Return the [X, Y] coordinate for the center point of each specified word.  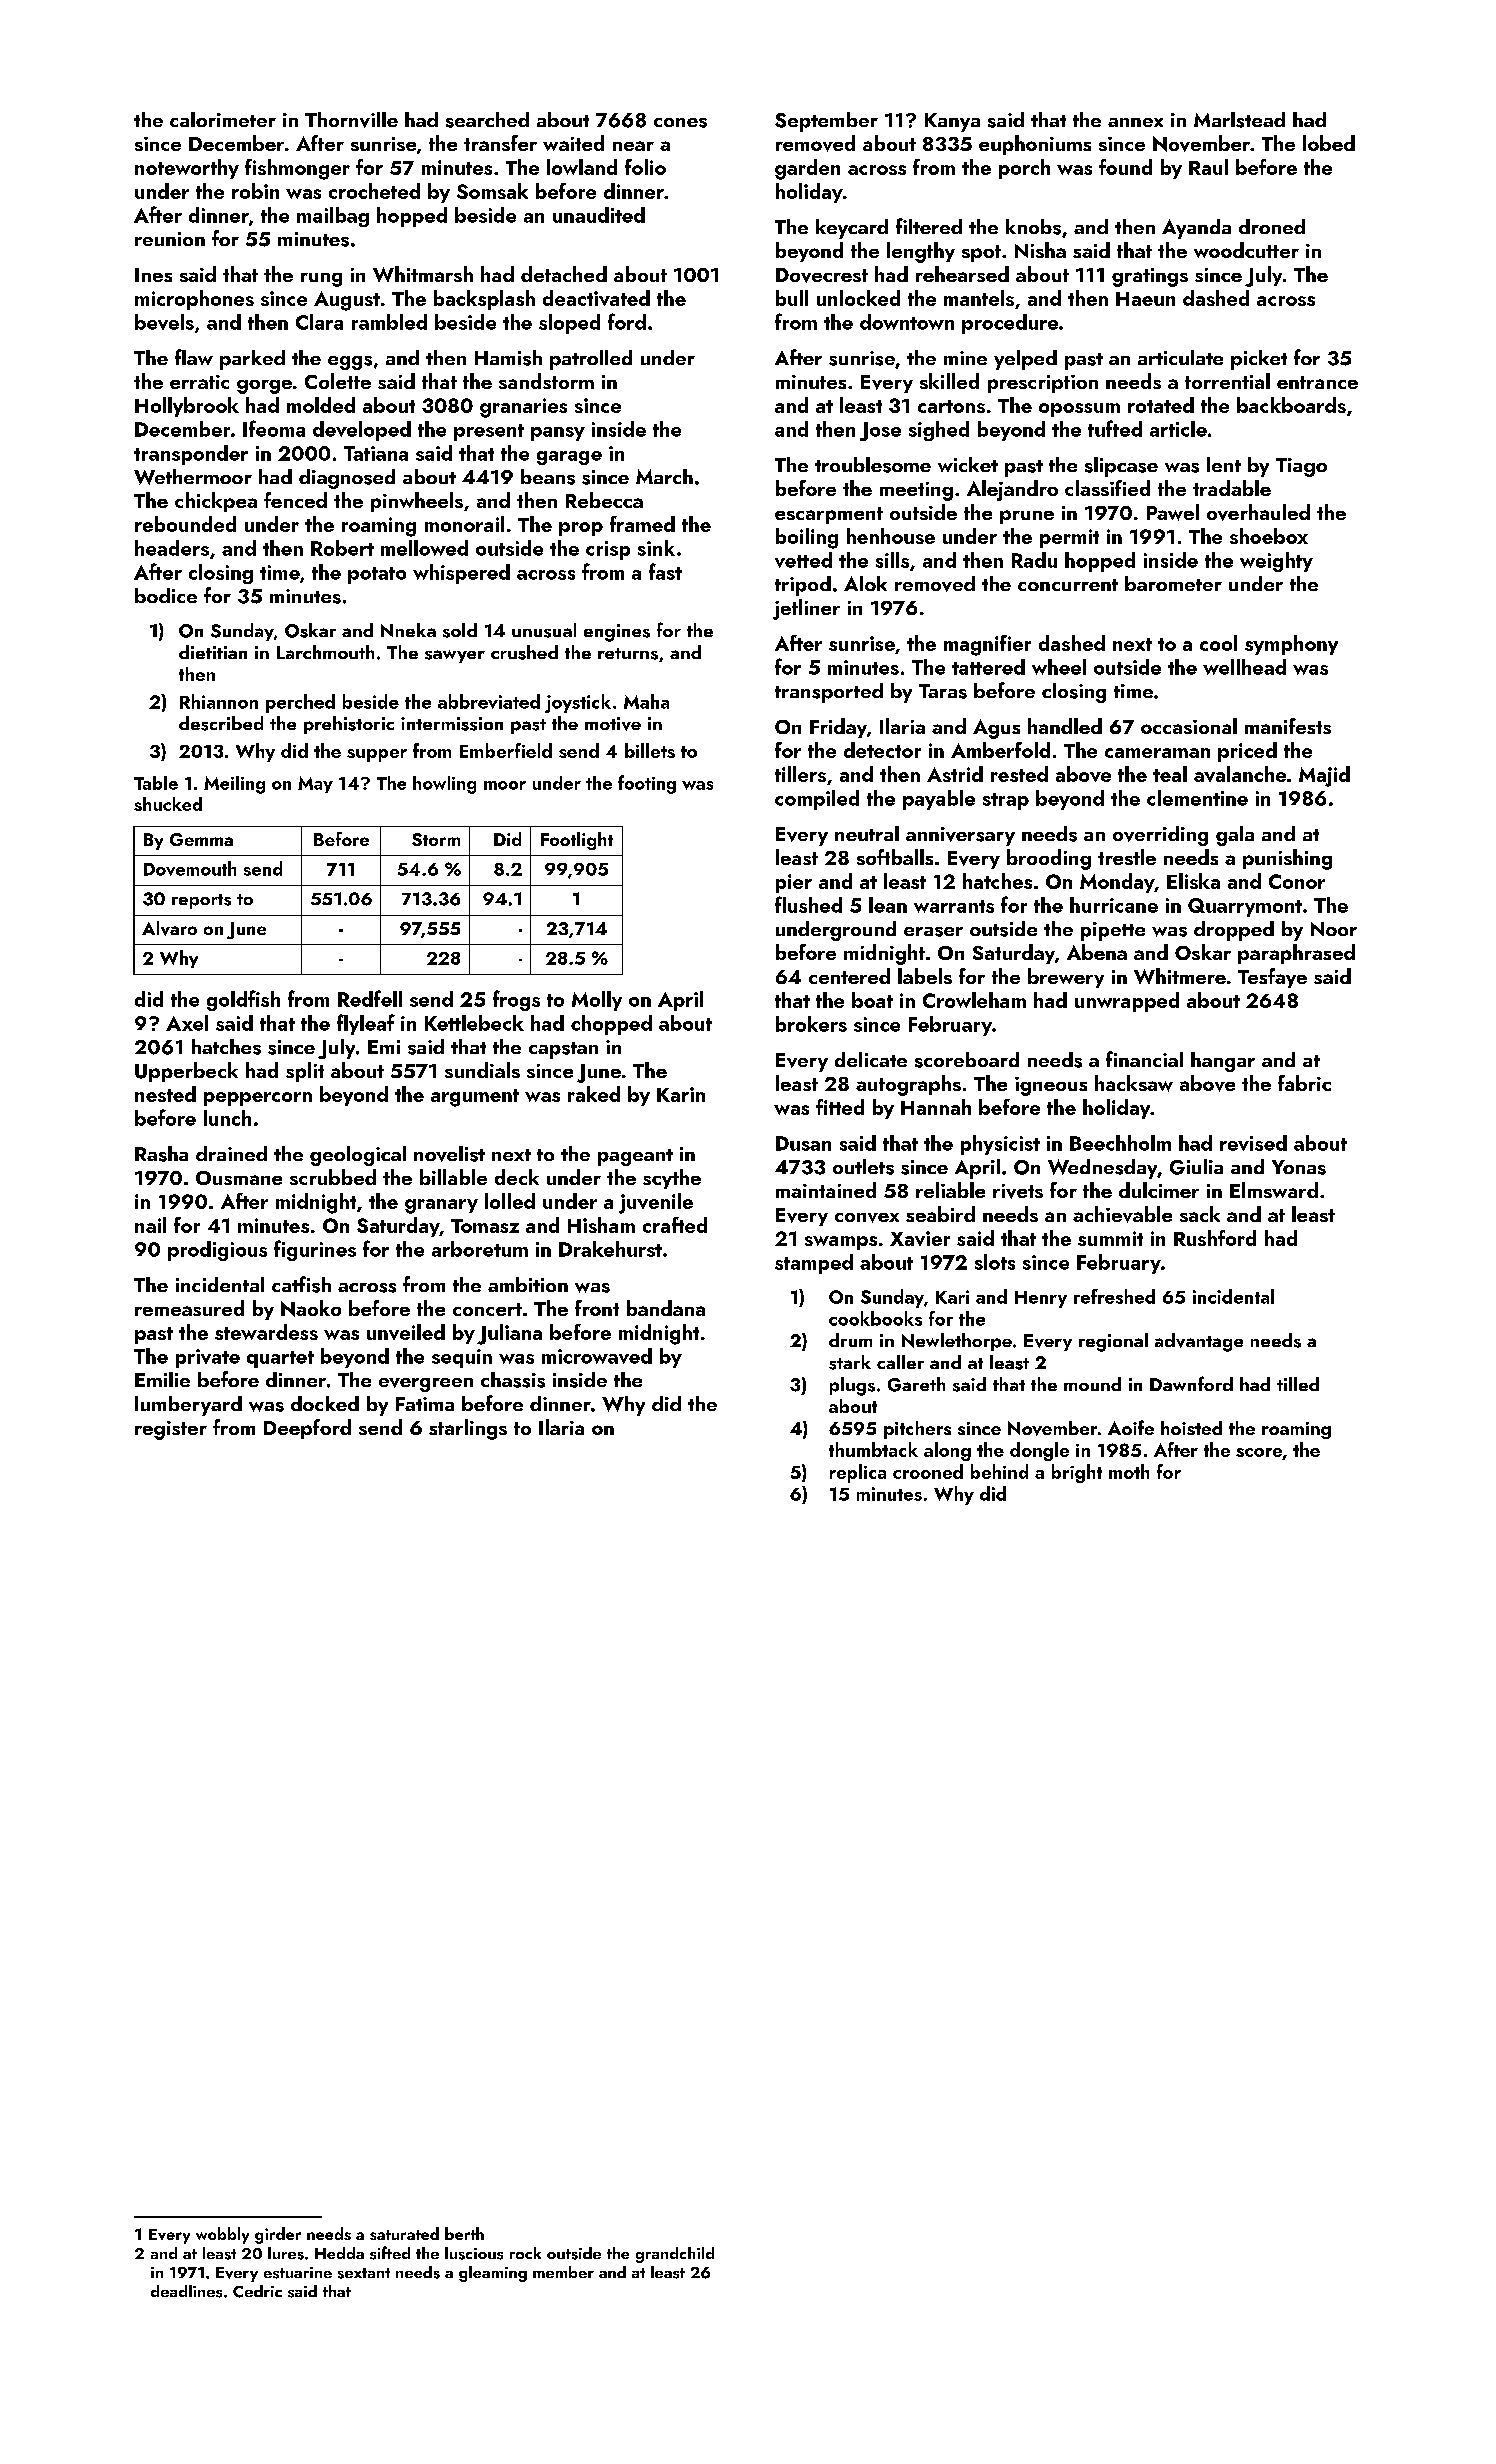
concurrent [1068, 585]
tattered [988, 667]
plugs [852, 1386]
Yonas [1299, 1167]
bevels [164, 322]
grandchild [675, 2255]
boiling [807, 538]
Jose [880, 431]
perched [300, 703]
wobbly [222, 2235]
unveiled [406, 1332]
